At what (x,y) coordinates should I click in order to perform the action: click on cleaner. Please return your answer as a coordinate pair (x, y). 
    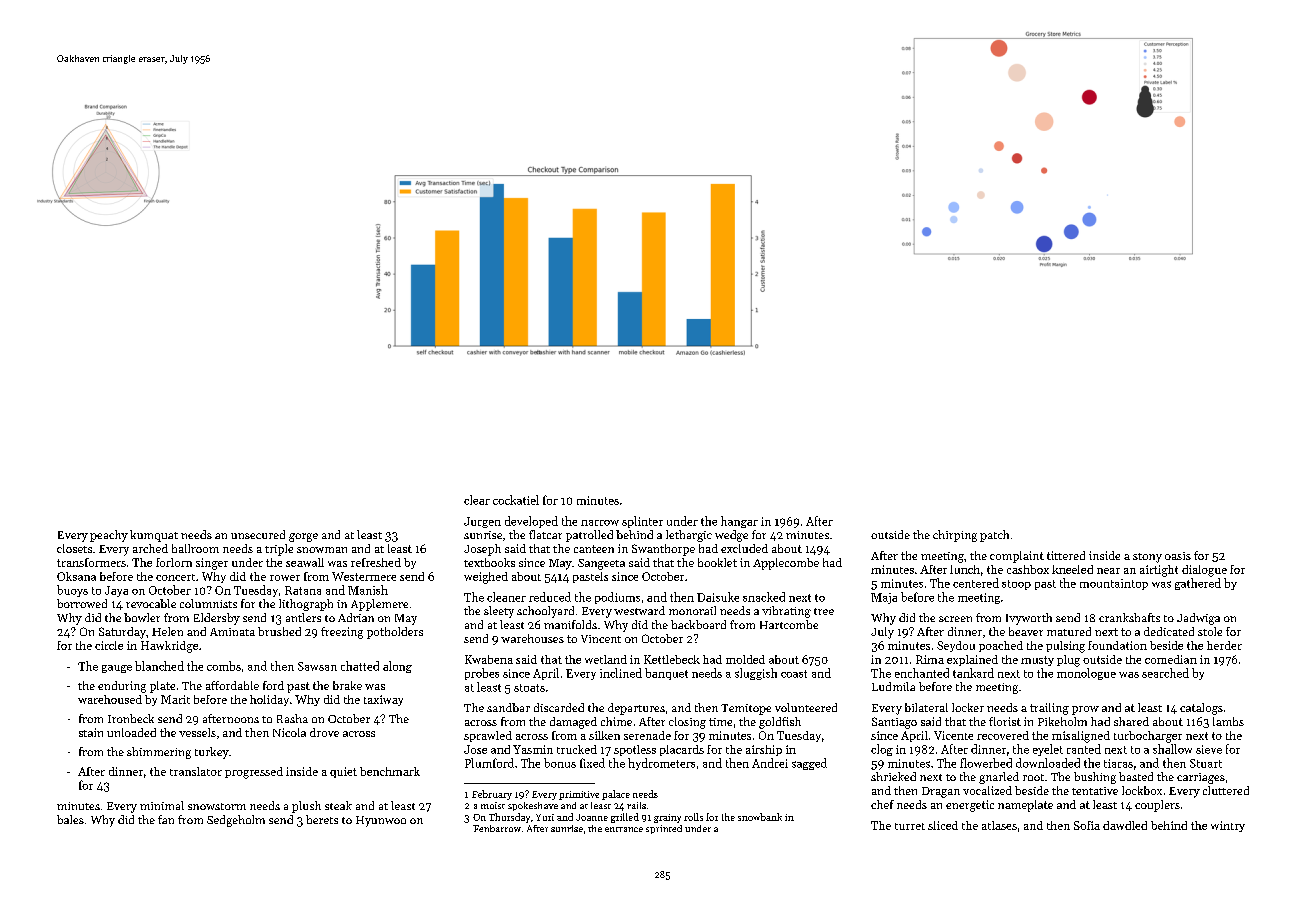
    Looking at the image, I should click on (506, 597).
